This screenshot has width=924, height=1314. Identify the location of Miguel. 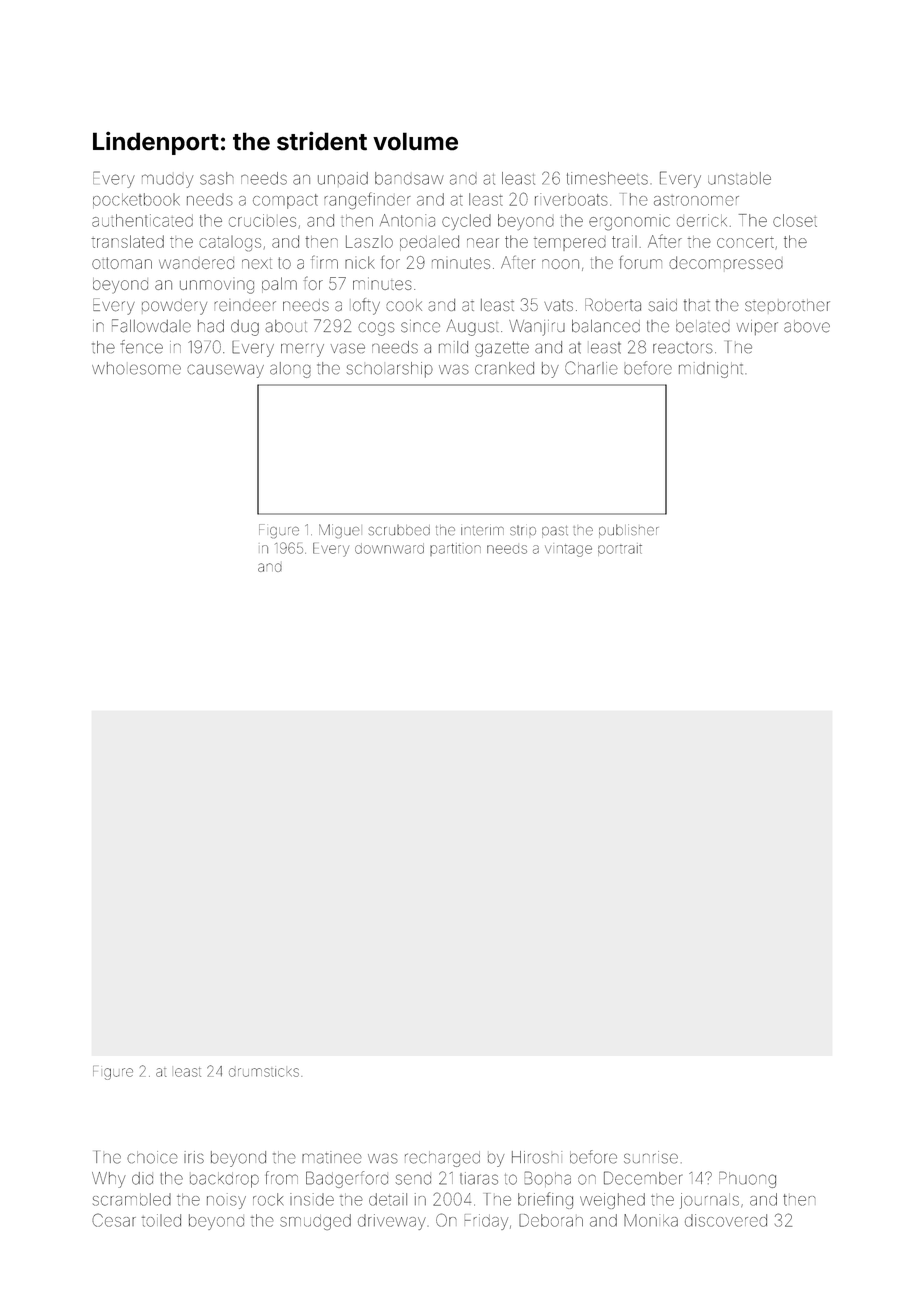
(339, 531).
